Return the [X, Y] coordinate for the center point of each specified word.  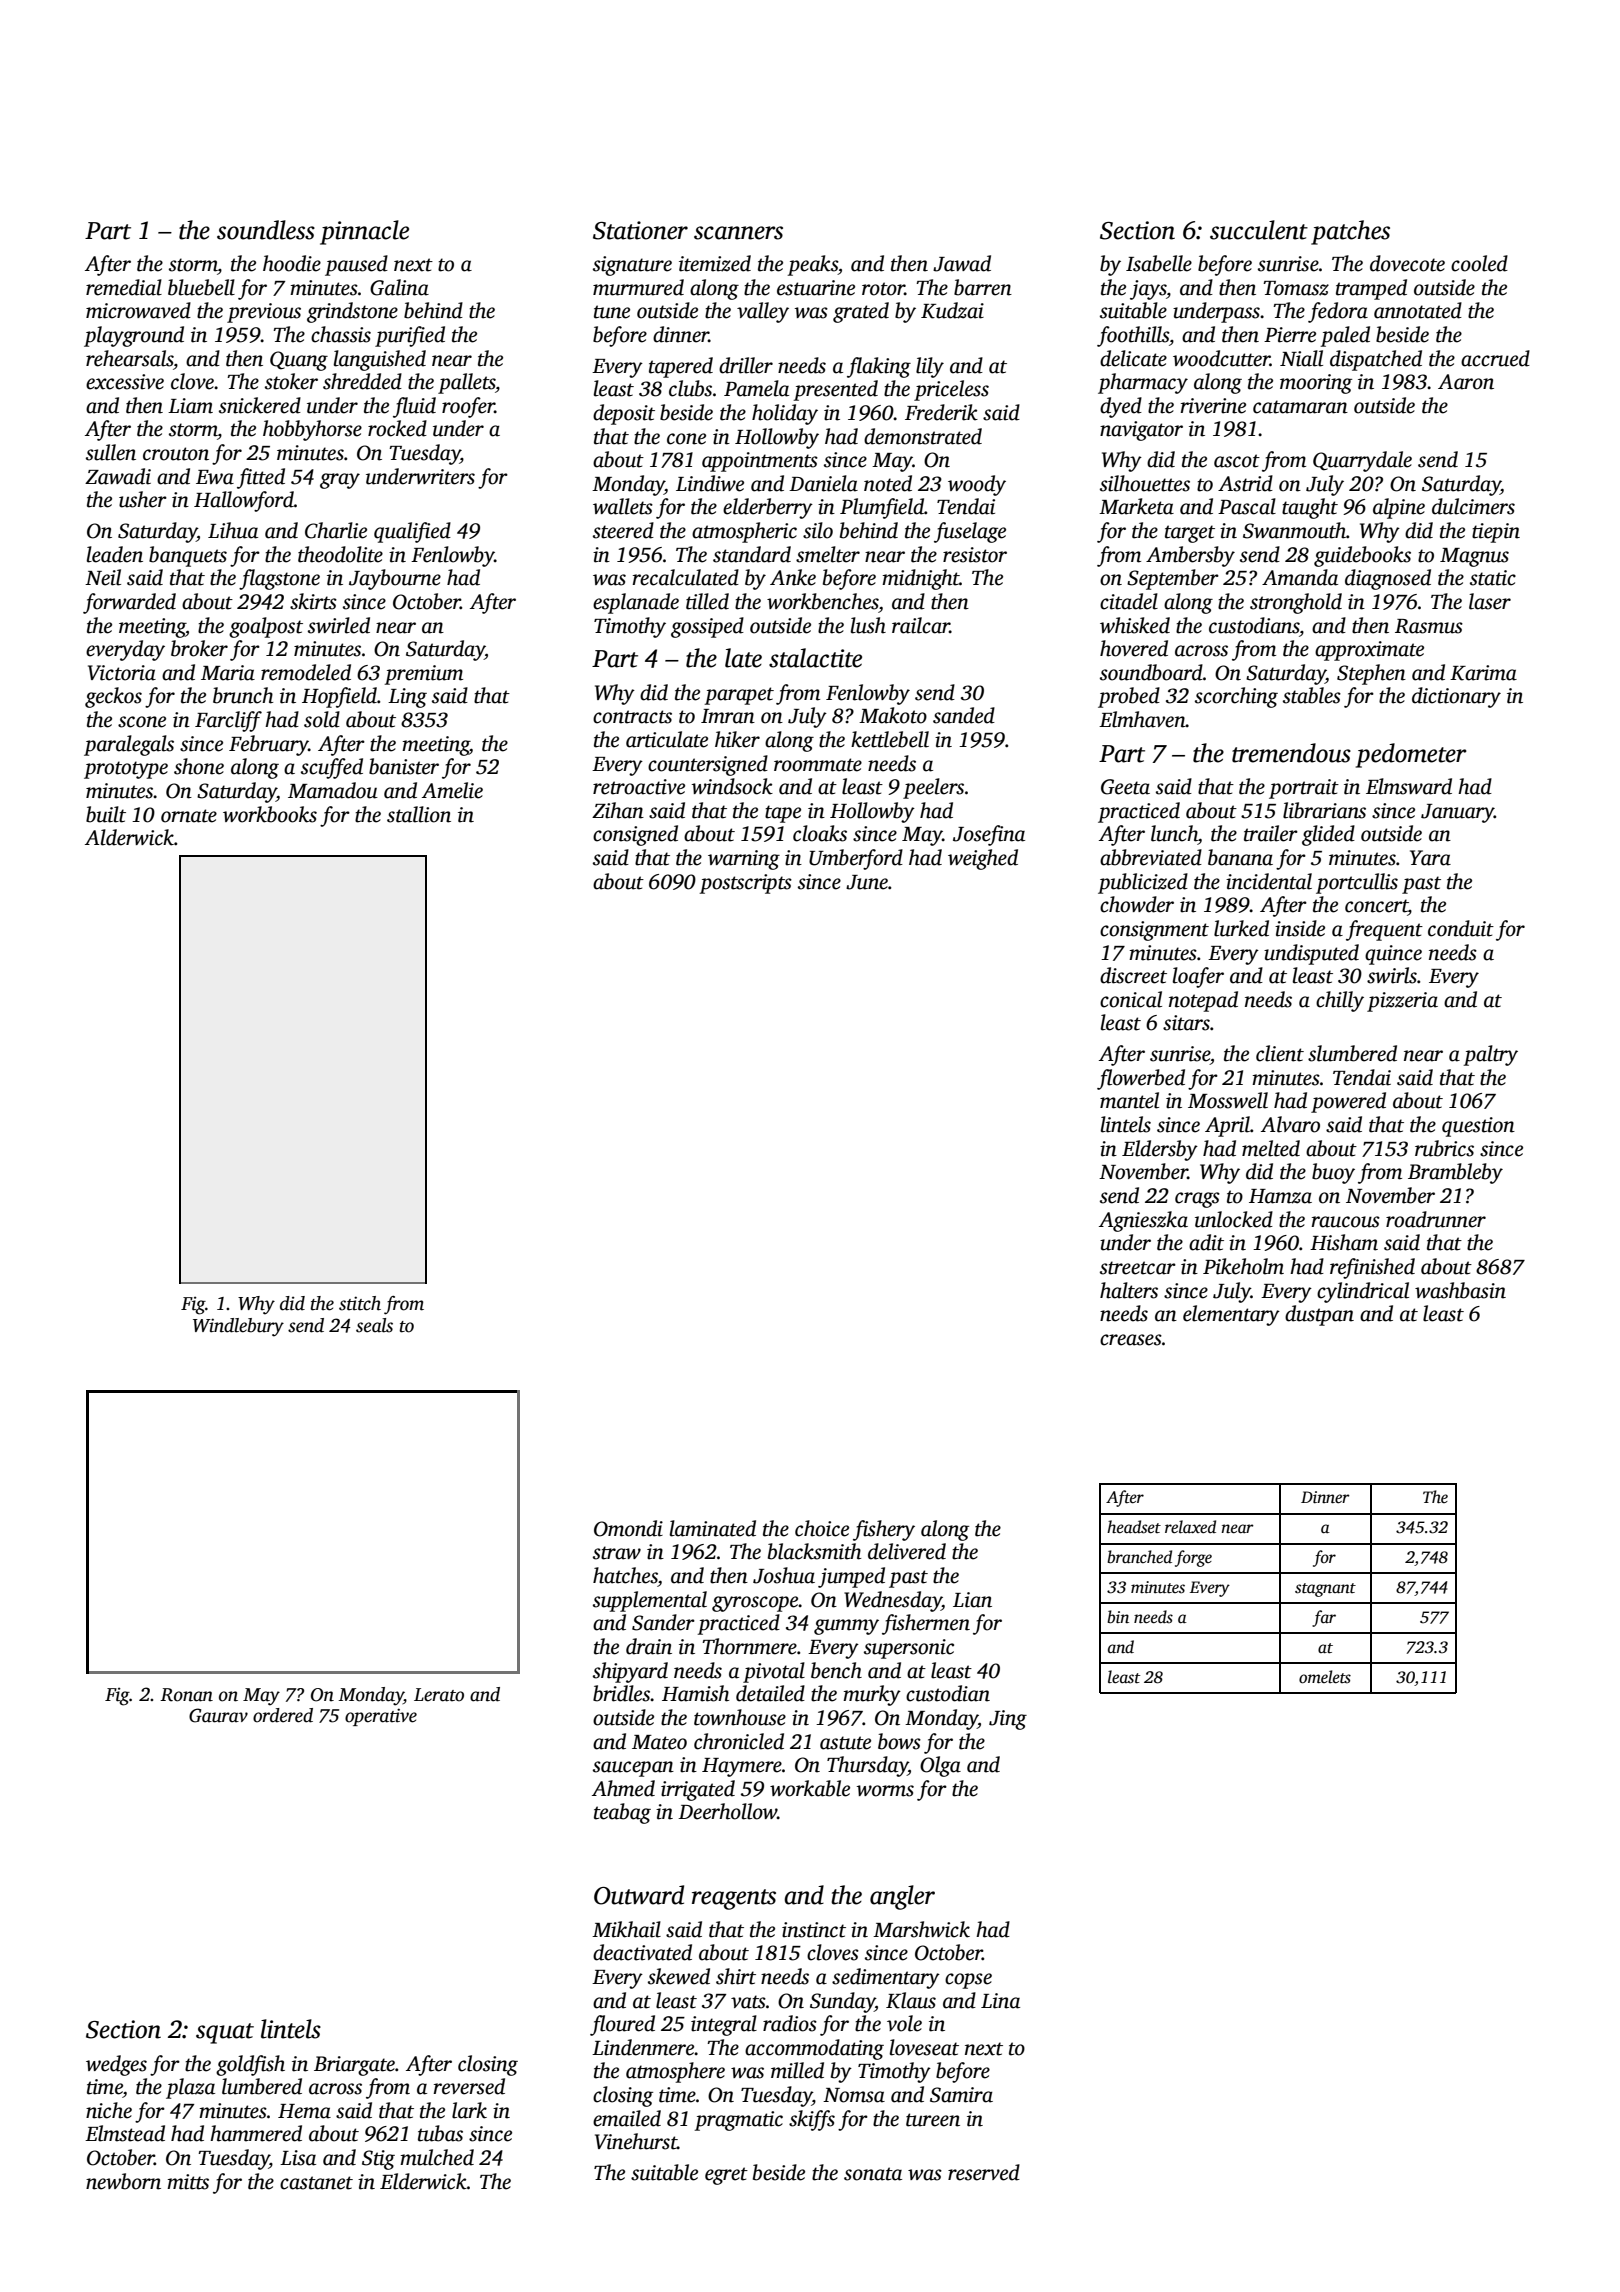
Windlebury [238, 1327]
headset [1134, 1527]
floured [622, 2025]
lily [930, 367]
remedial [124, 287]
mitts [188, 2182]
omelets [1325, 1677]
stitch [360, 1303]
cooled [1479, 263]
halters [1129, 1290]
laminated [713, 1528]
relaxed [1190, 1527]
